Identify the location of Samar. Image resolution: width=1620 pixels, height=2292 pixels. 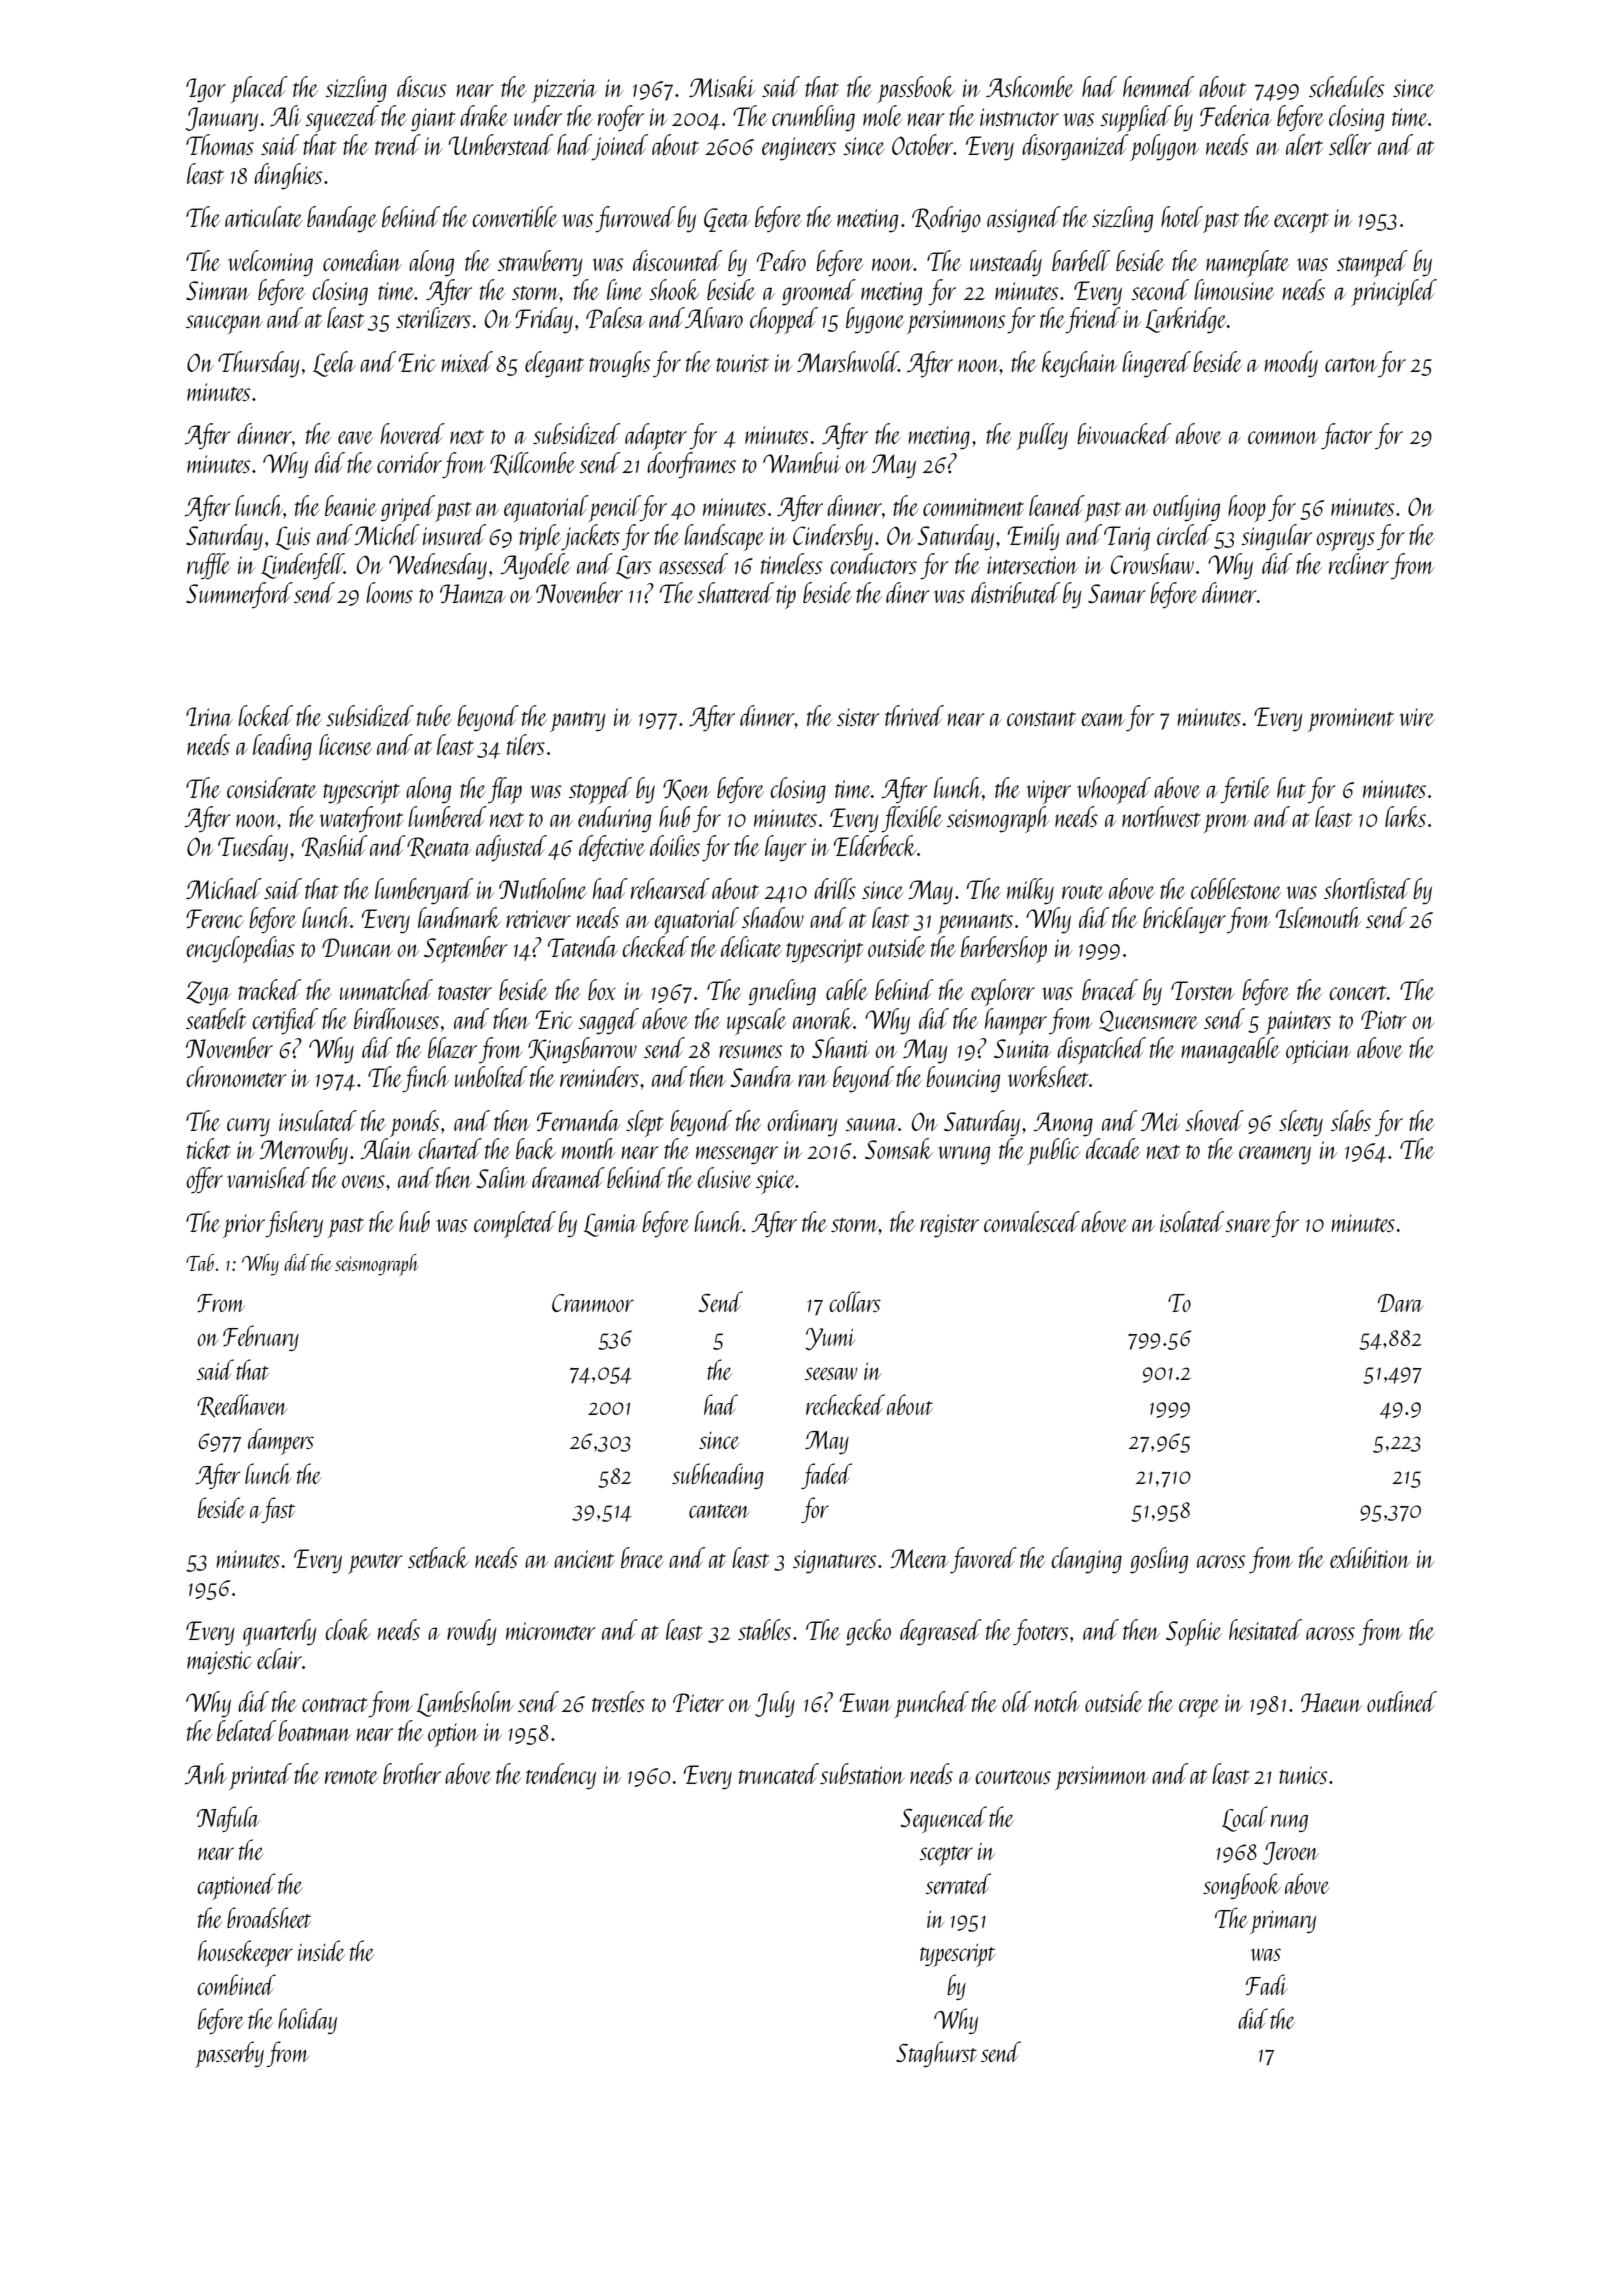
(1117, 593).
